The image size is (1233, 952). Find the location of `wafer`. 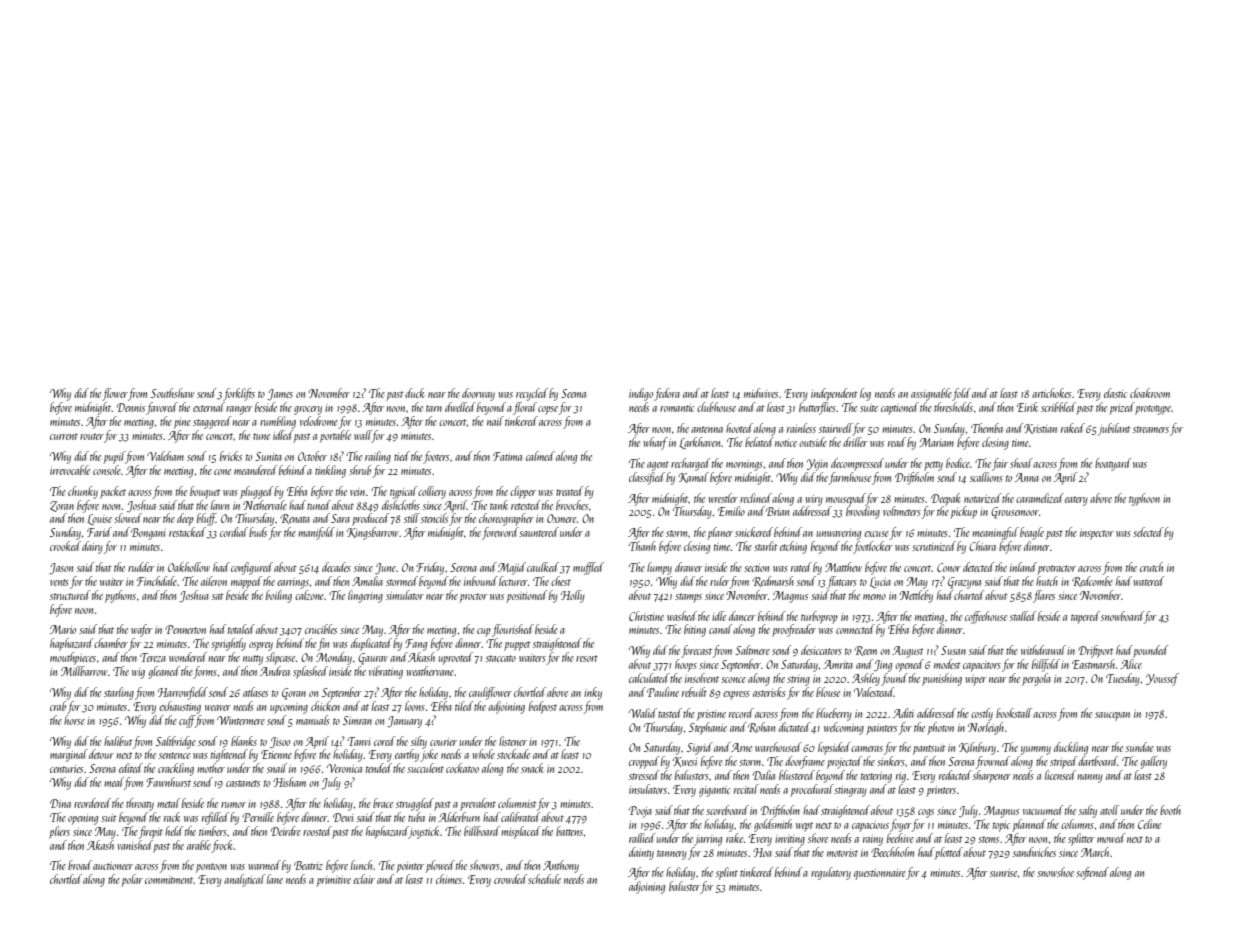

wafer is located at coordinates (142, 630).
